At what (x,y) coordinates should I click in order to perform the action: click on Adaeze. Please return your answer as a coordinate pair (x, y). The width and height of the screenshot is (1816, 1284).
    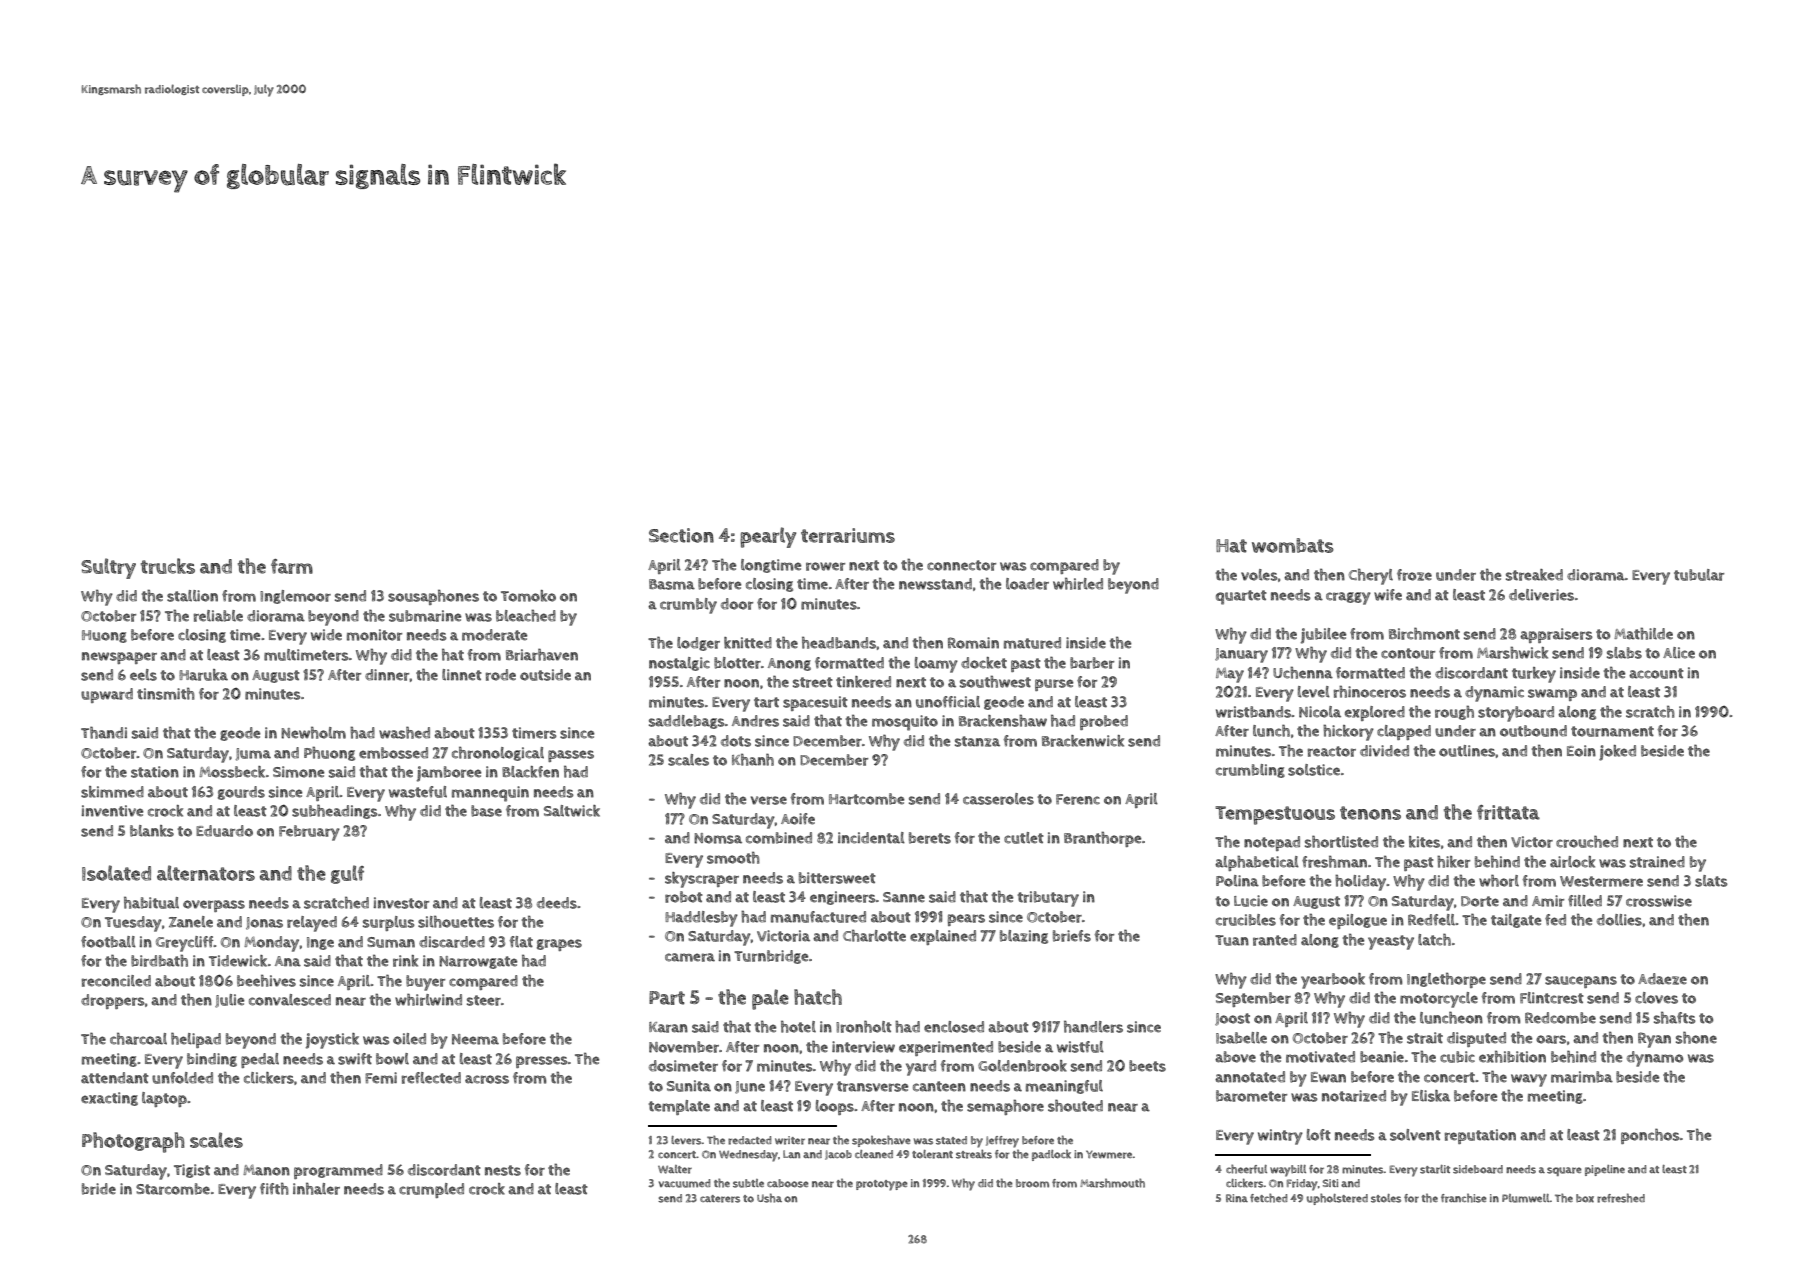
    Looking at the image, I should click on (1662, 979).
